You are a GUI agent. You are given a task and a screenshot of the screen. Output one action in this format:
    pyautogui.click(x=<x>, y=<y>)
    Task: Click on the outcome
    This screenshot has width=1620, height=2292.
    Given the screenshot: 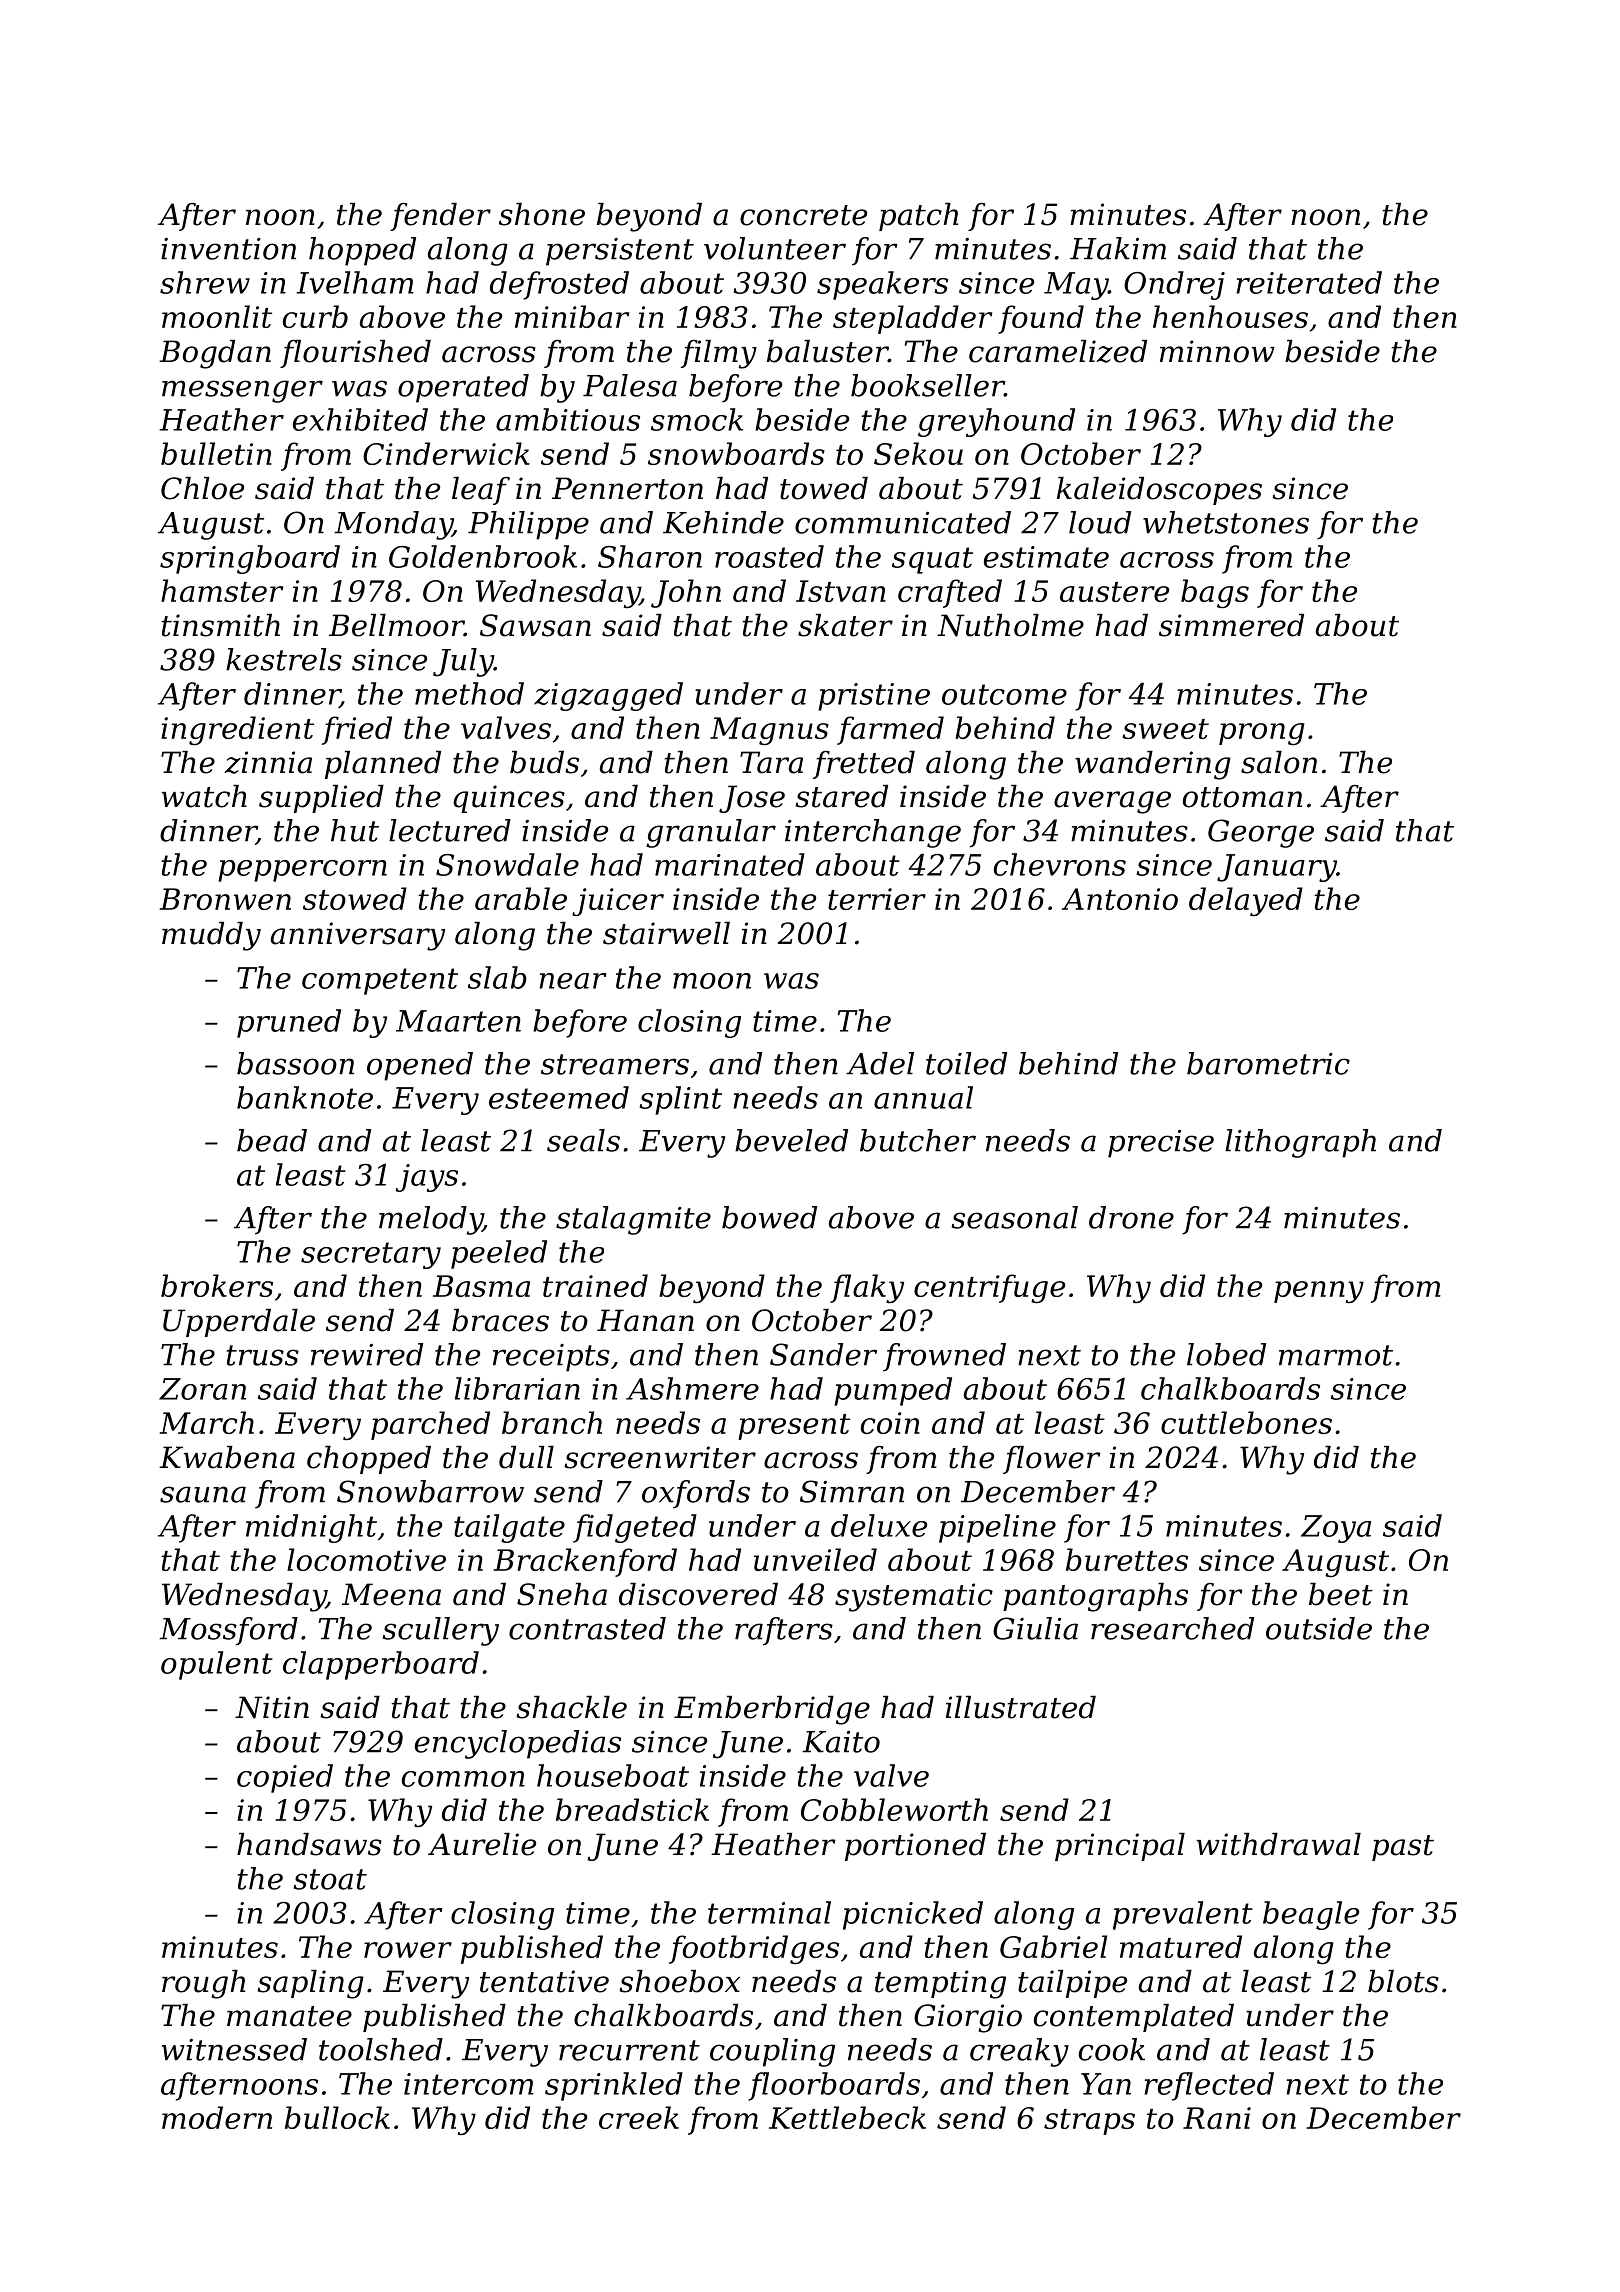 What is the action you would take?
    pyautogui.click(x=1004, y=694)
